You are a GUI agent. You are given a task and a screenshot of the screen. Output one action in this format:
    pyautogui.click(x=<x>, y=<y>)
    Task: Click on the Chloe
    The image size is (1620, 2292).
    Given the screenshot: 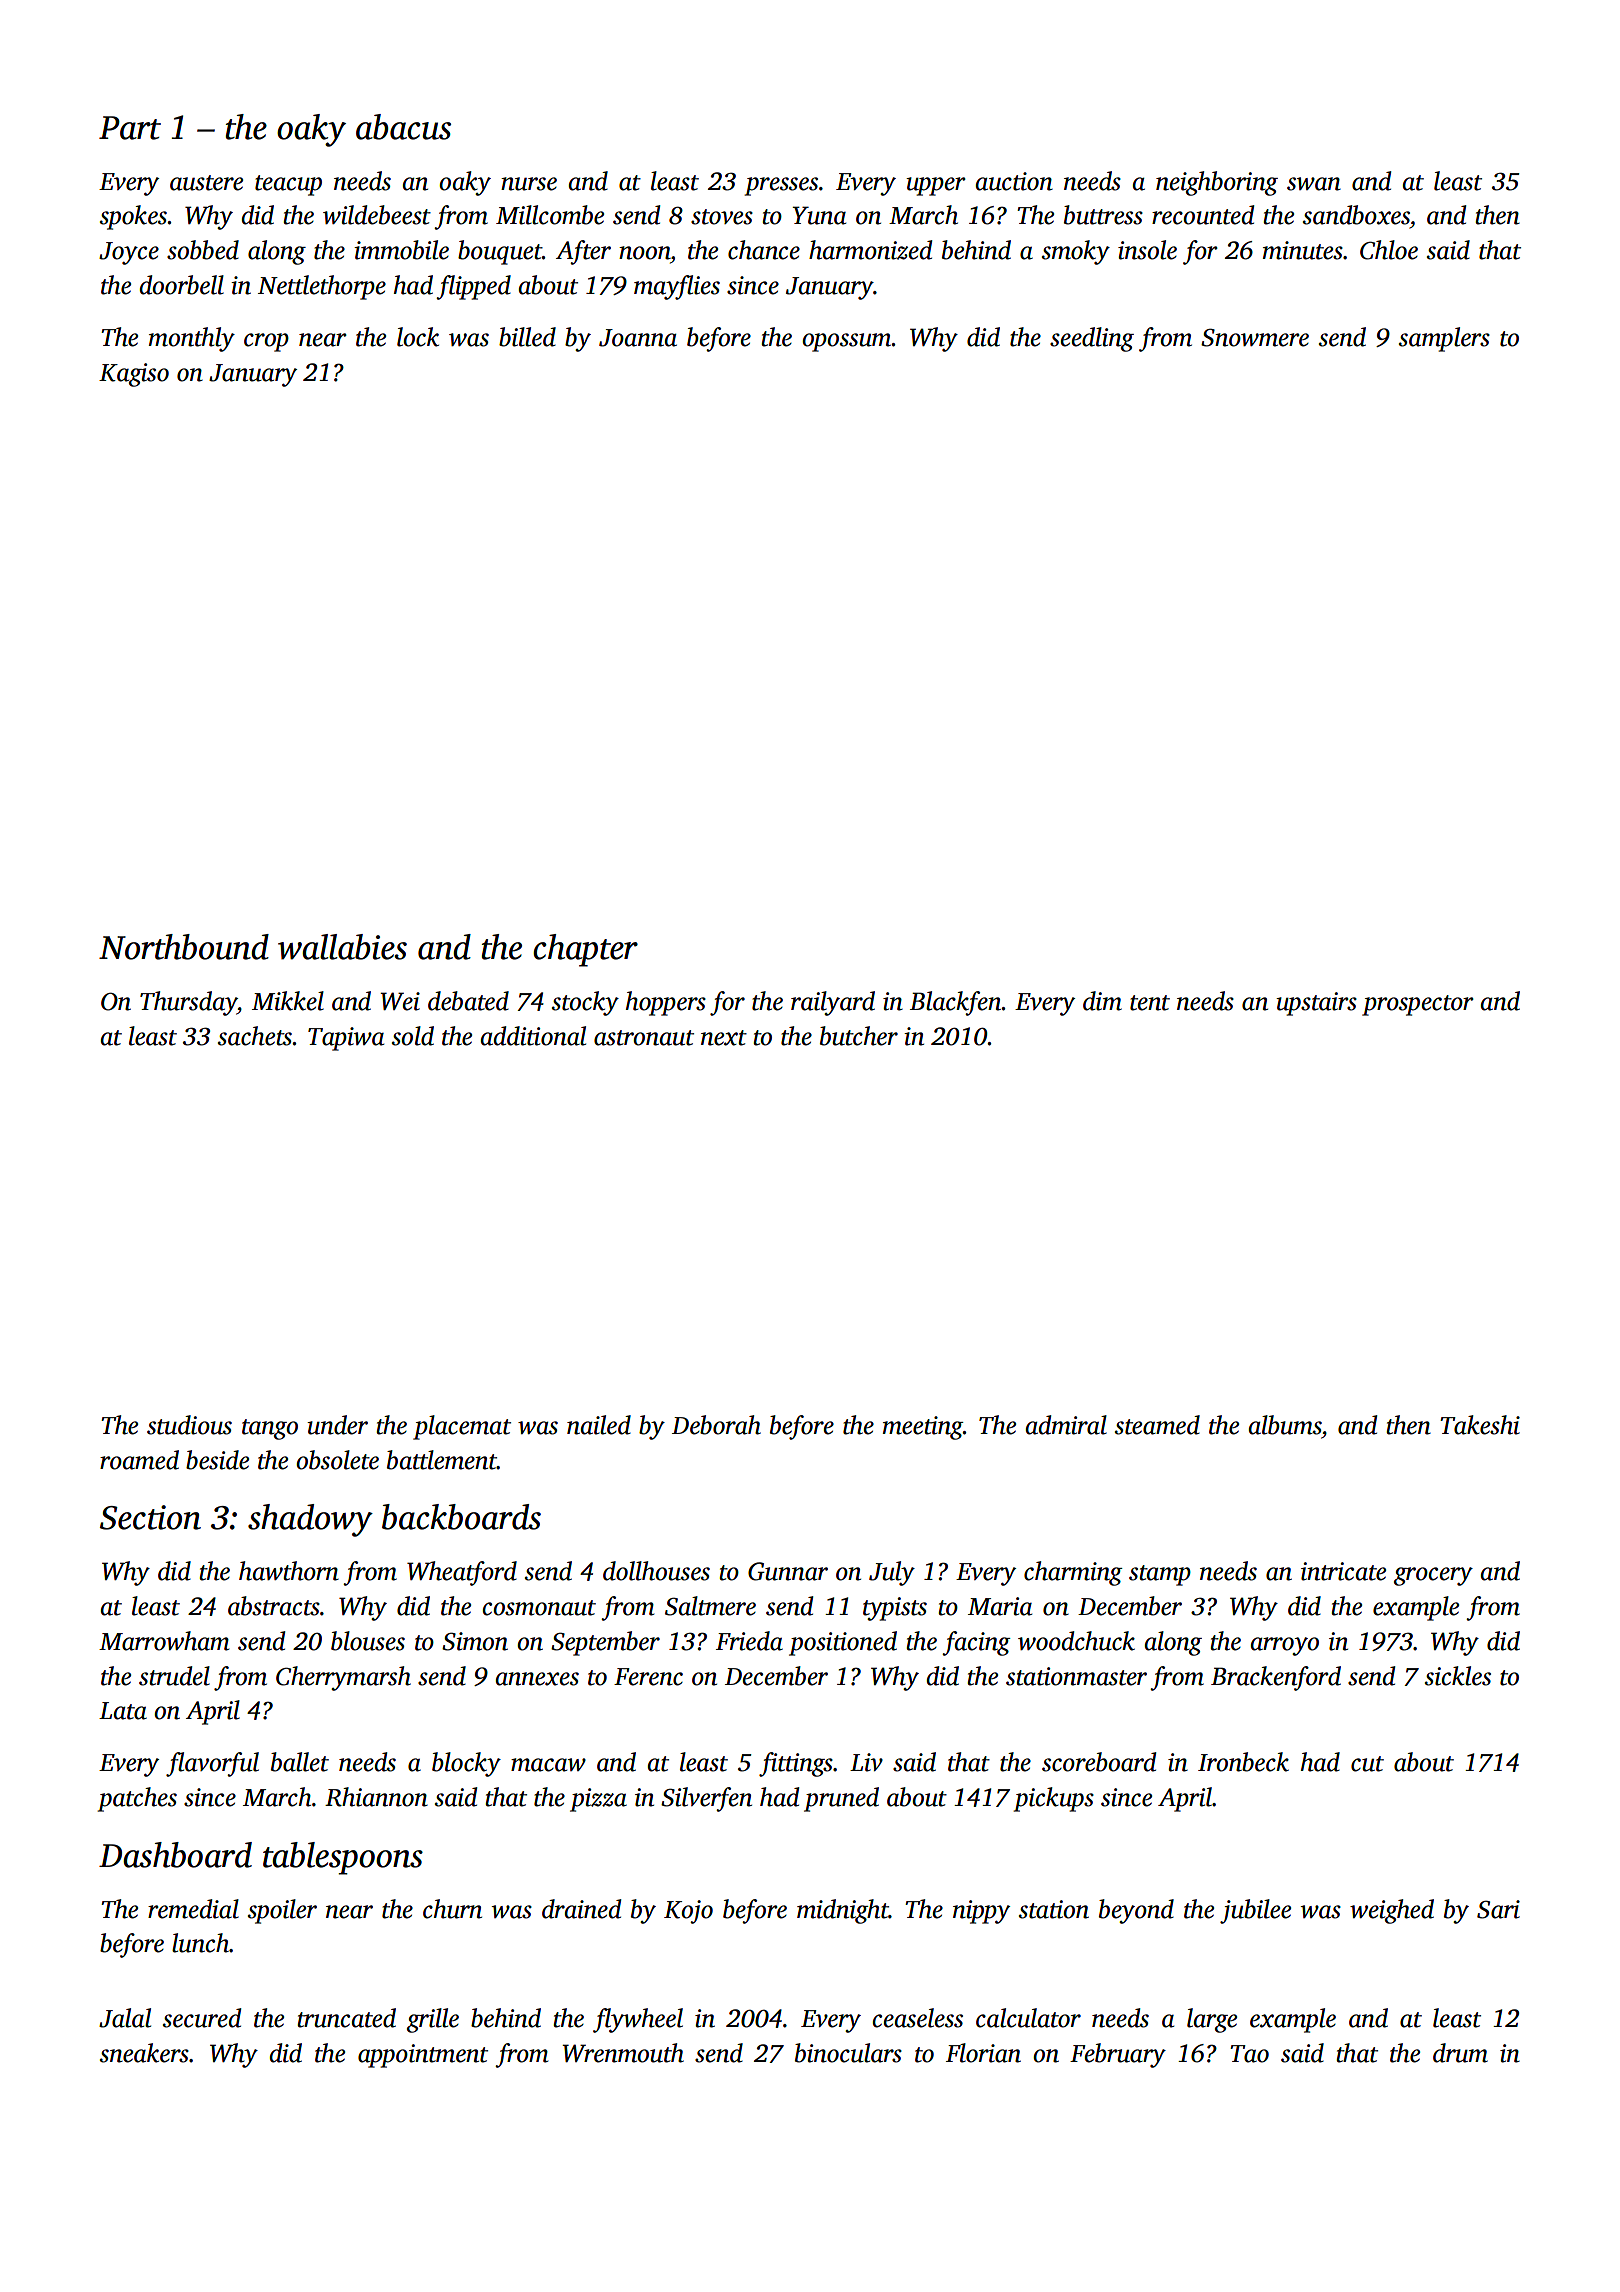 What is the action you would take?
    pyautogui.click(x=1389, y=250)
